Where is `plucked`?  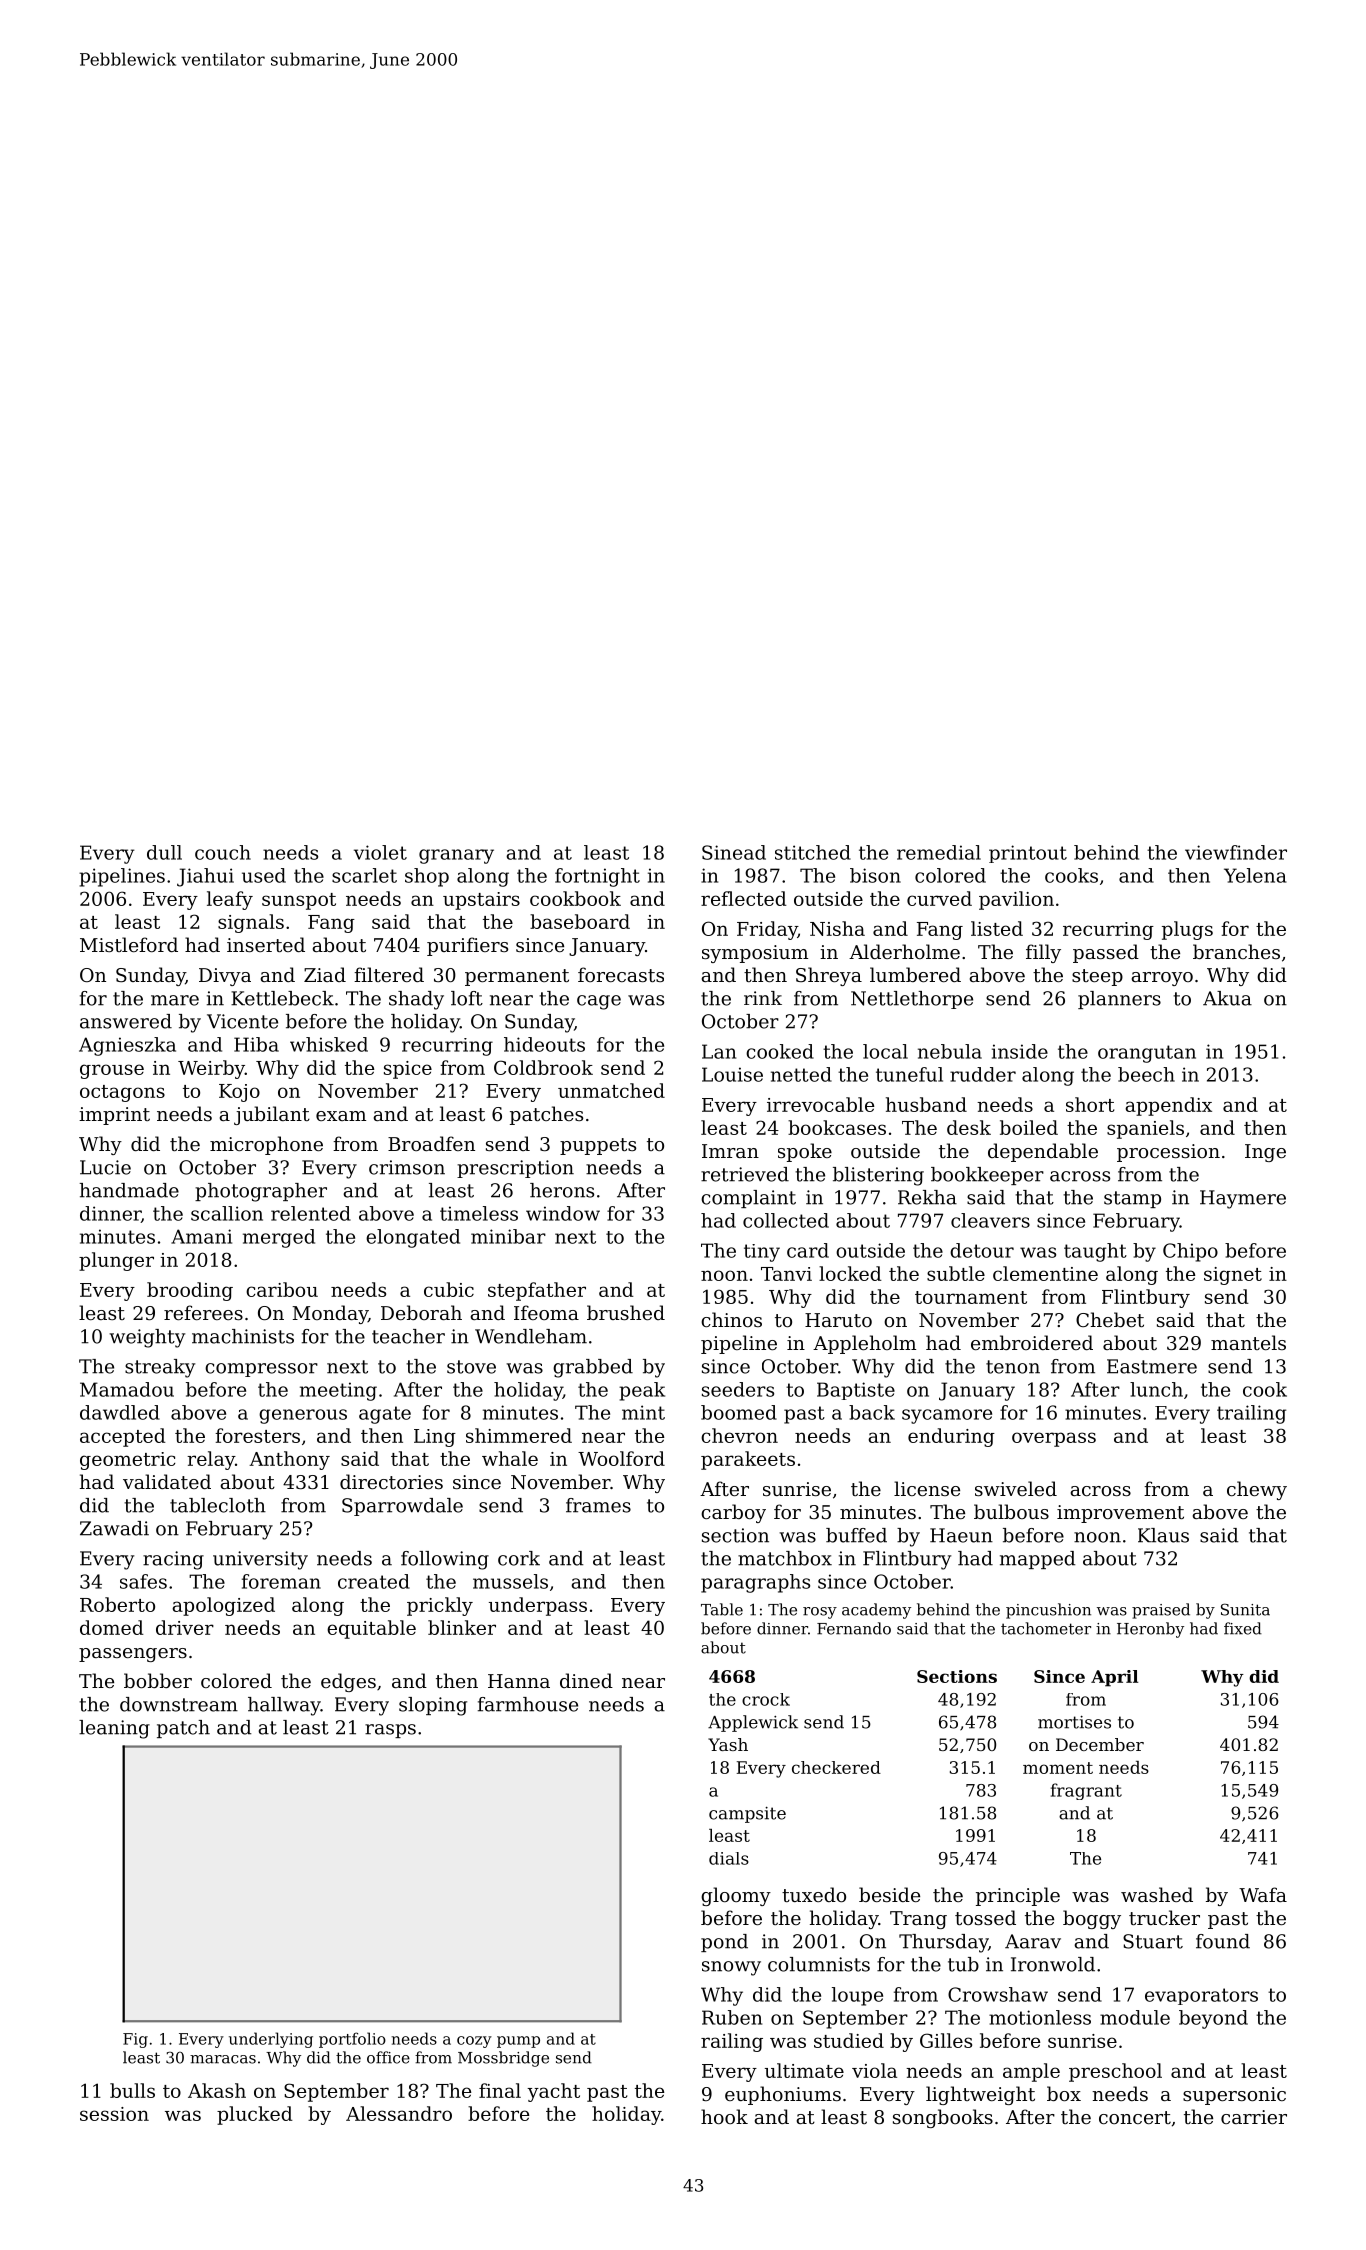 plucked is located at coordinates (255, 2115).
